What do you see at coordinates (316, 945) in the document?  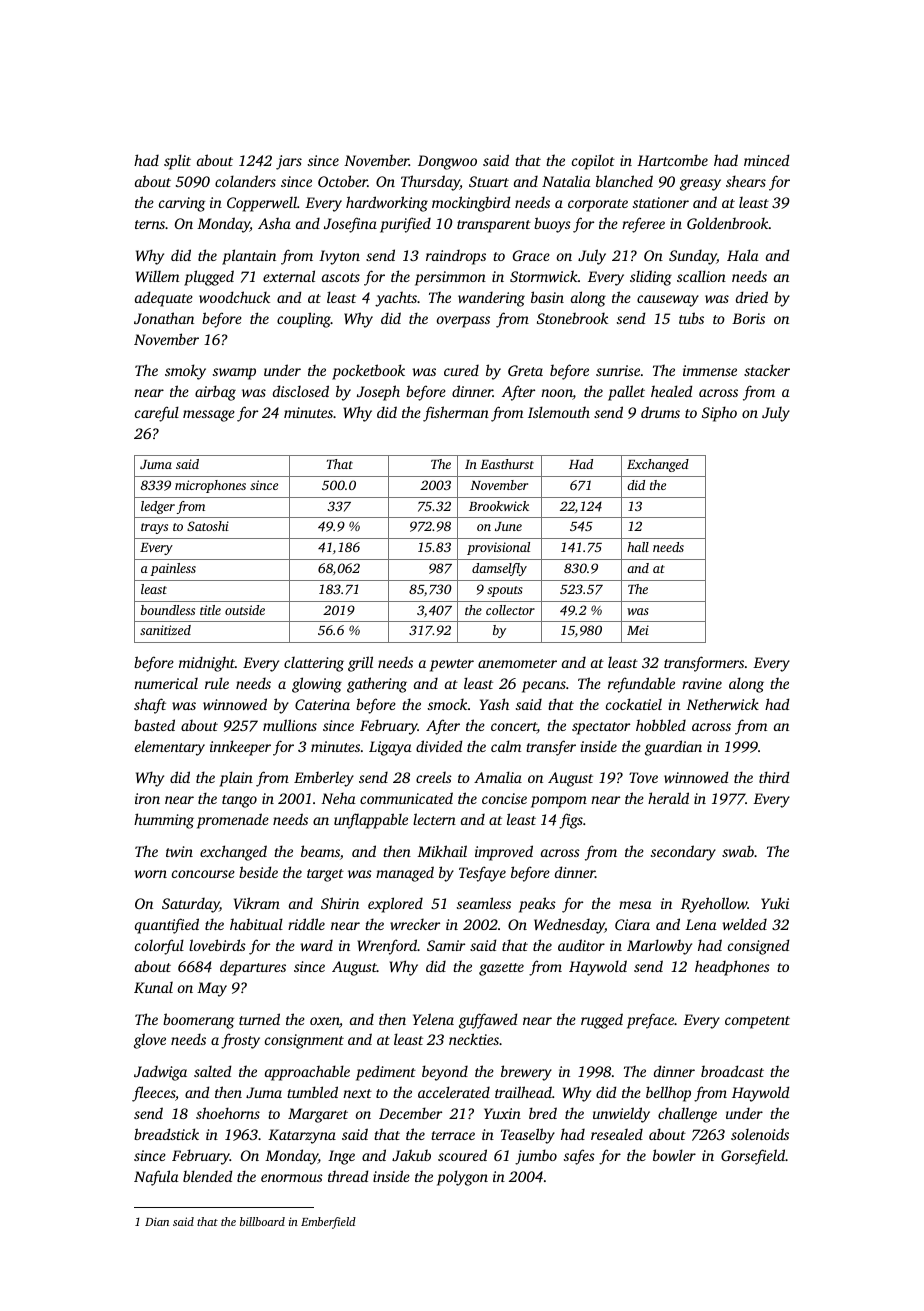 I see `ward` at bounding box center [316, 945].
